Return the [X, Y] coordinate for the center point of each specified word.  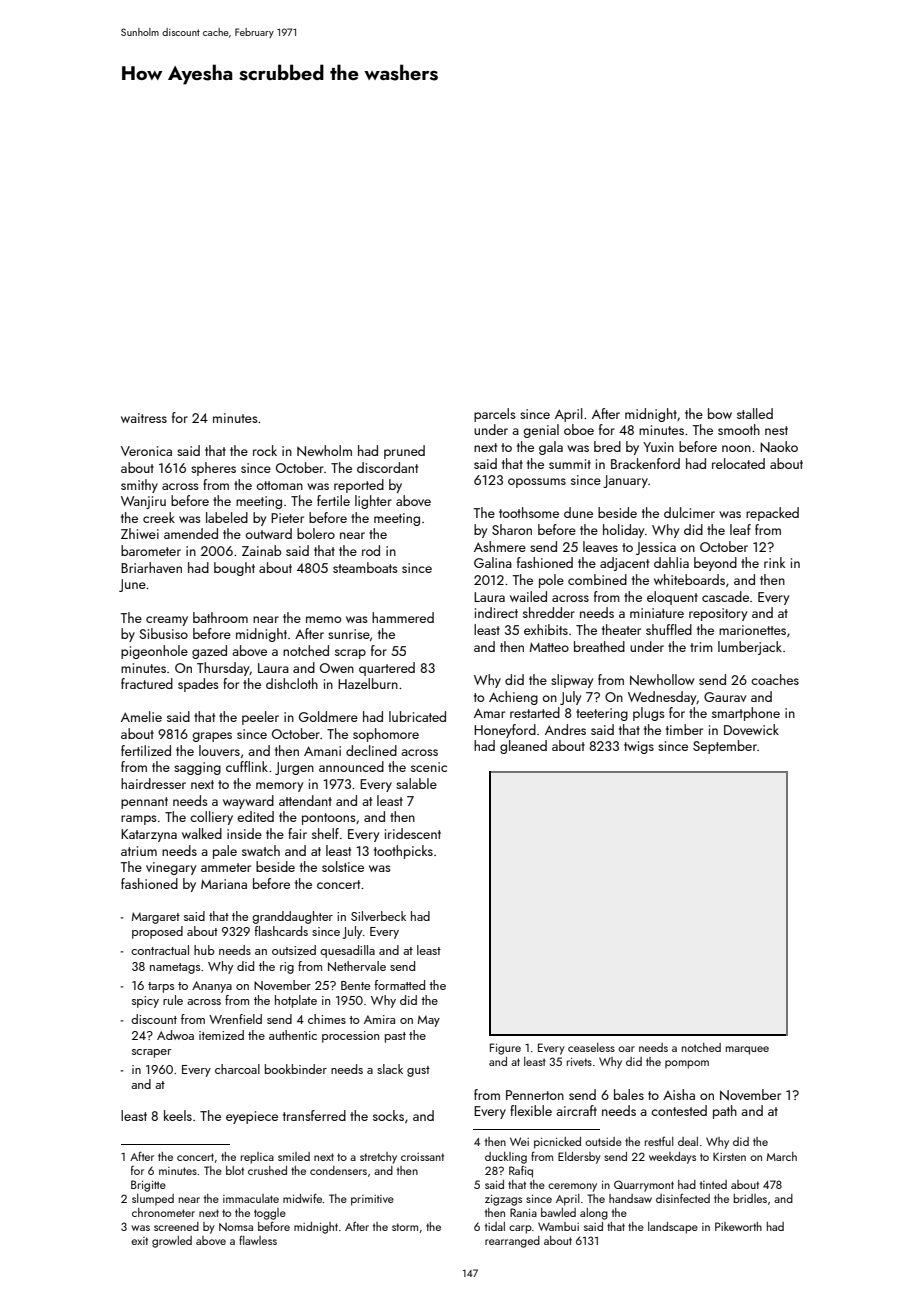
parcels [495, 415]
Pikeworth [738, 1226]
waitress [144, 418]
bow [720, 413]
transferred [314, 1115]
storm [405, 1227]
